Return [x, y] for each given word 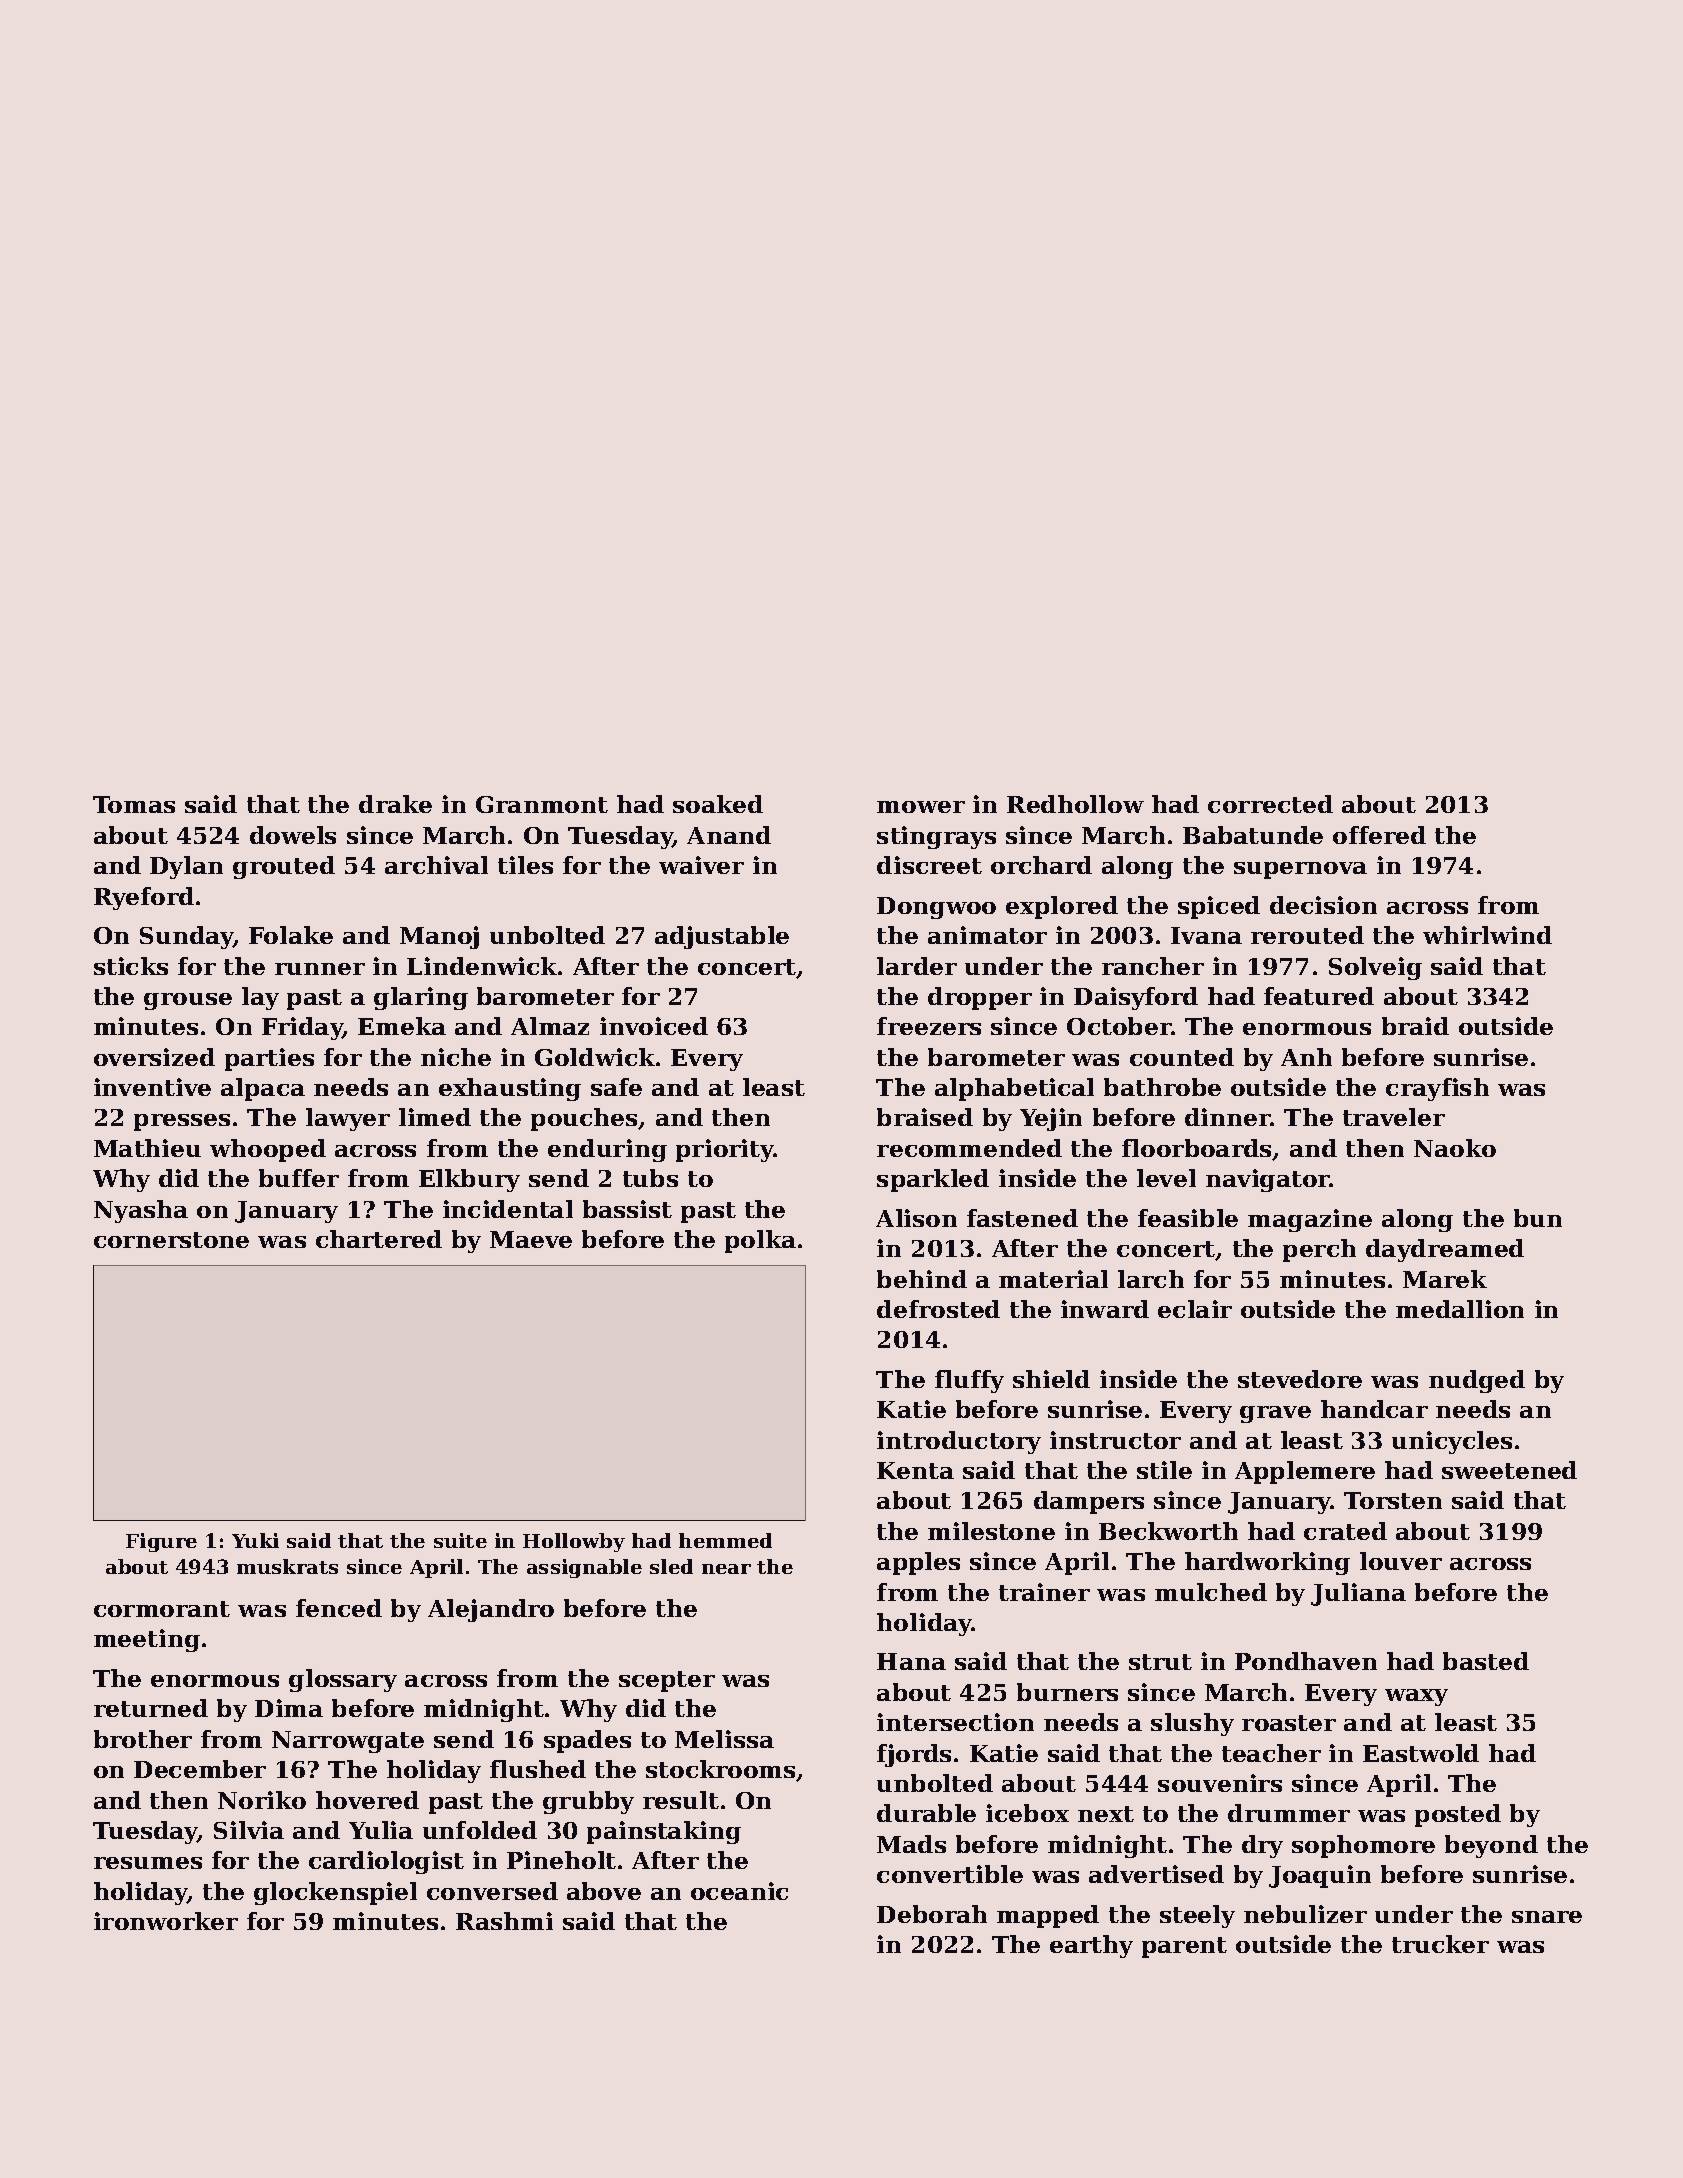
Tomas [134, 804]
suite [460, 1540]
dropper [980, 998]
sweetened [1509, 1470]
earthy [1091, 1946]
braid [1415, 1026]
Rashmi [504, 1921]
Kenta [915, 1470]
